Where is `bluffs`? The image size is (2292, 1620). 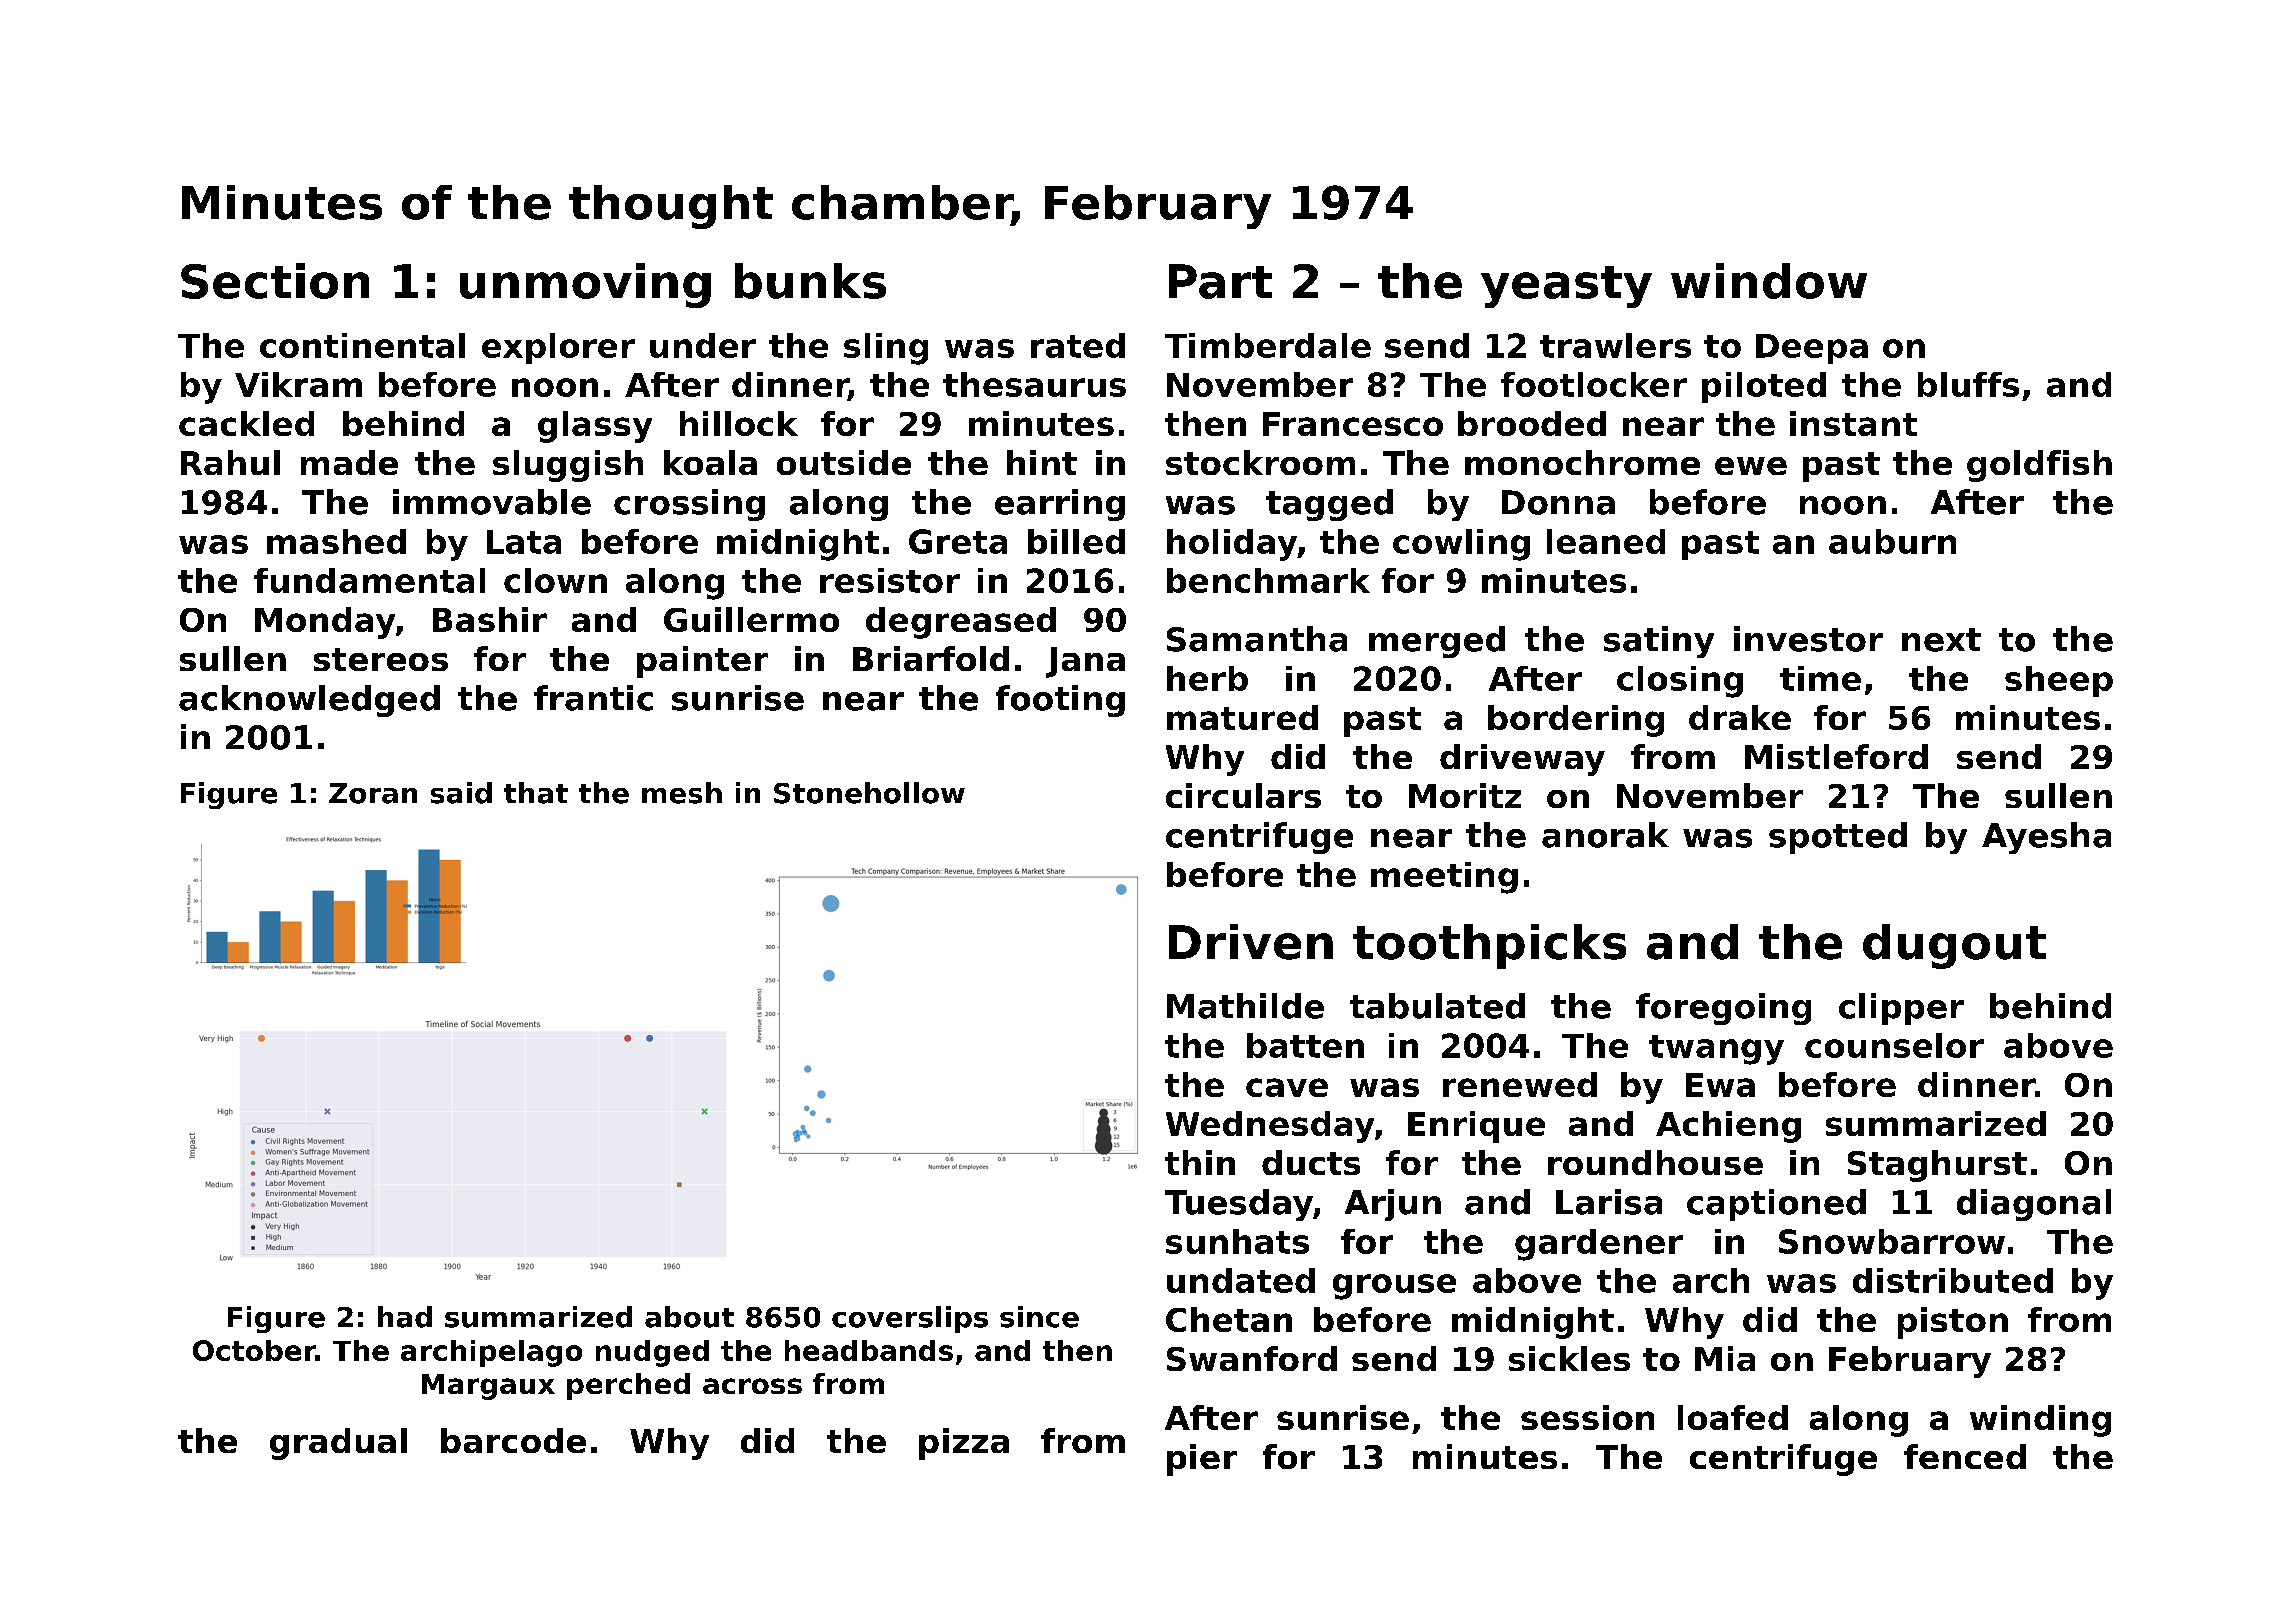
bluffs is located at coordinates (1968, 384).
